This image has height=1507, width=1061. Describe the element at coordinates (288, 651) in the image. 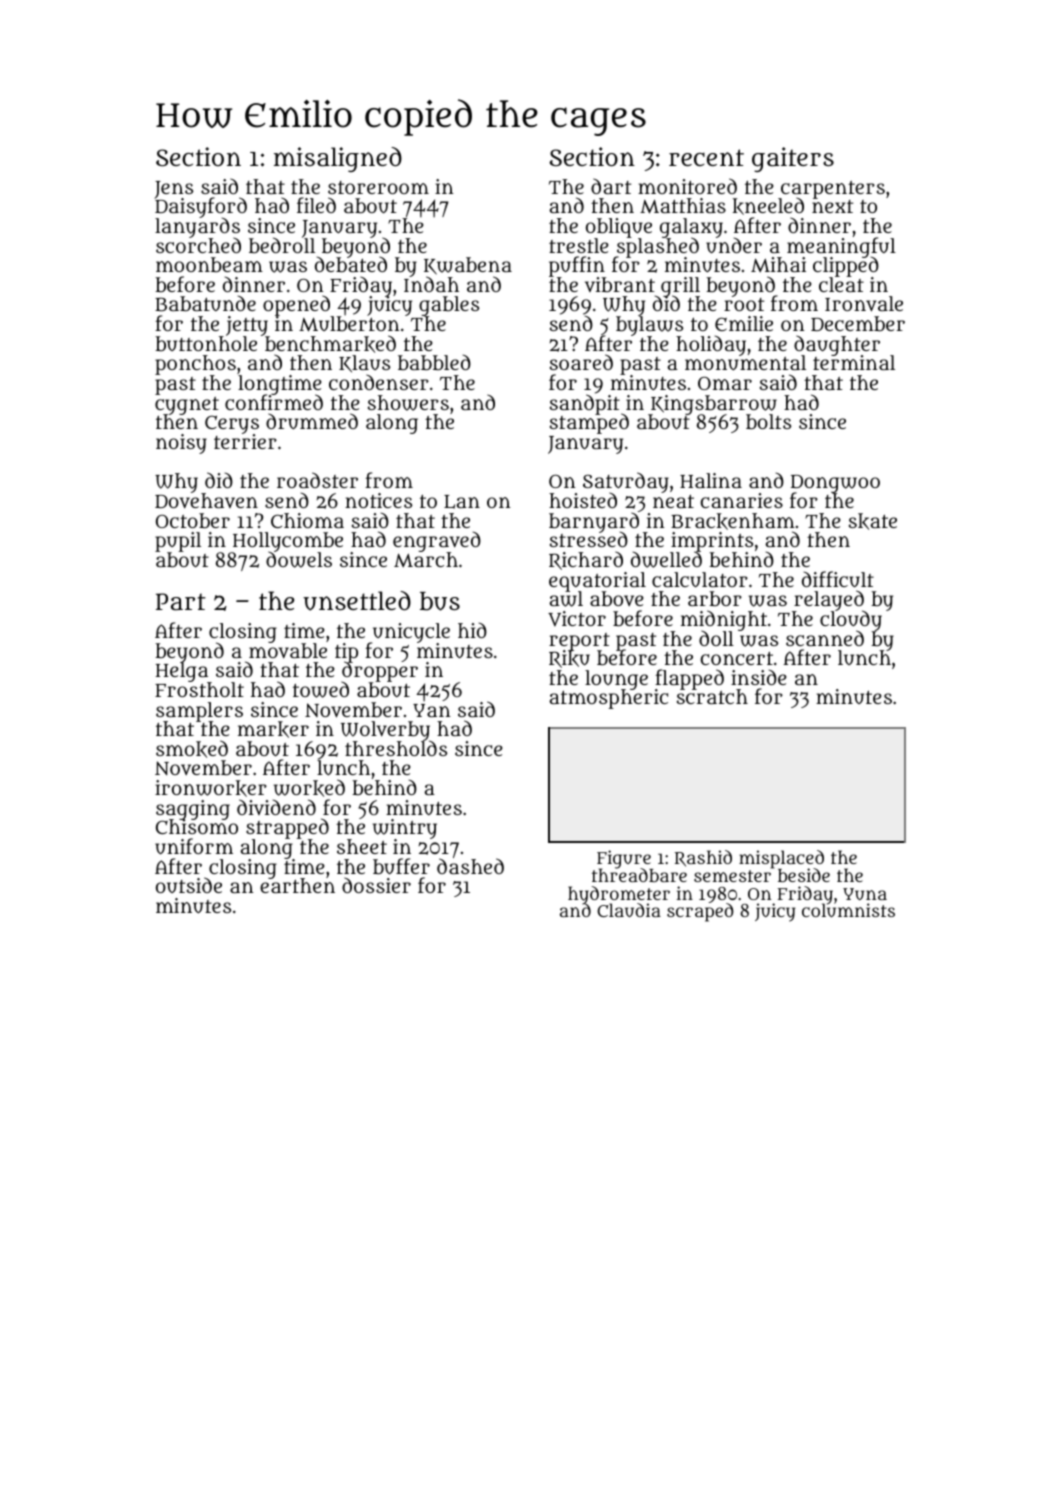

I see `movable` at that location.
